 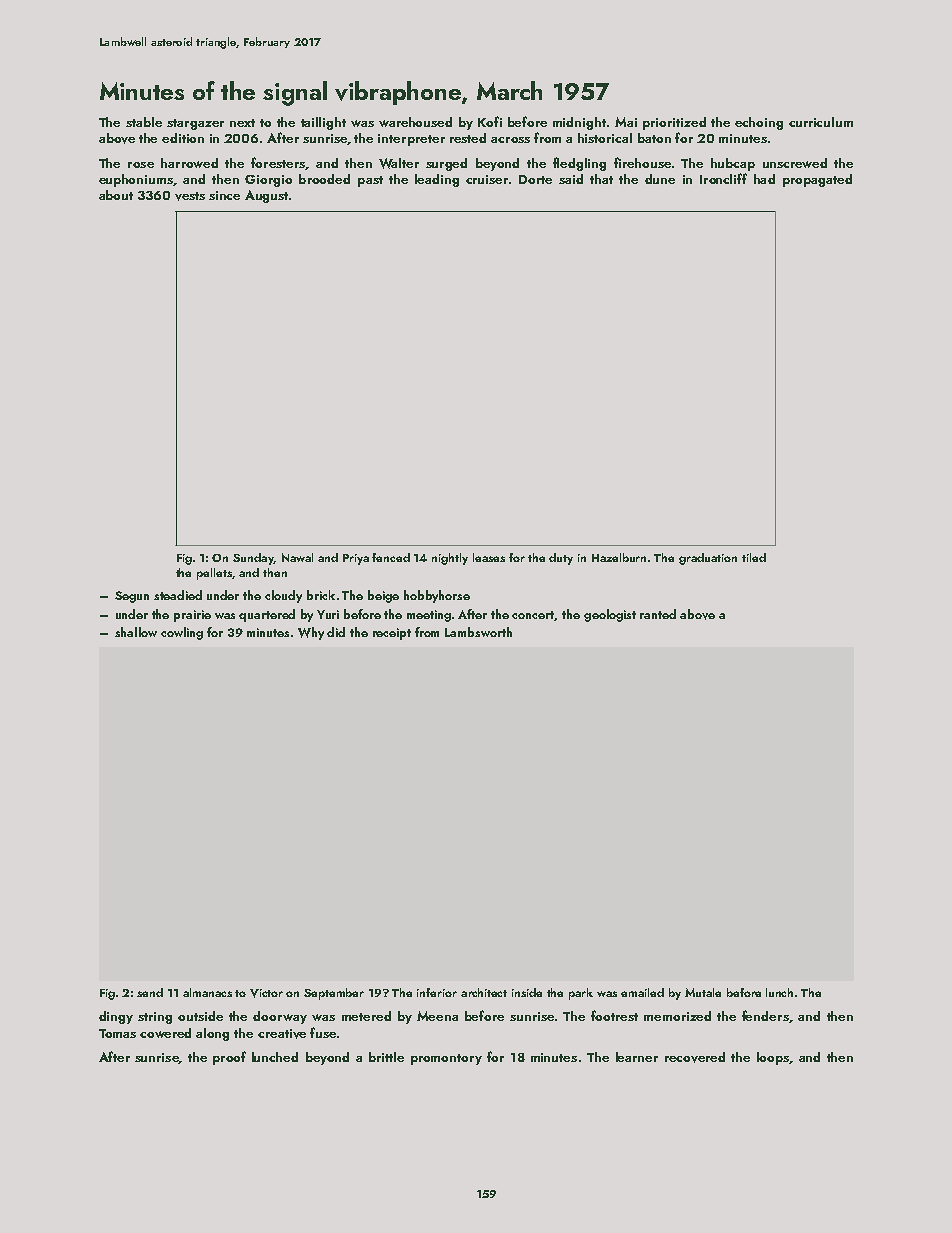 What do you see at coordinates (658, 614) in the screenshot?
I see `ranted` at bounding box center [658, 614].
